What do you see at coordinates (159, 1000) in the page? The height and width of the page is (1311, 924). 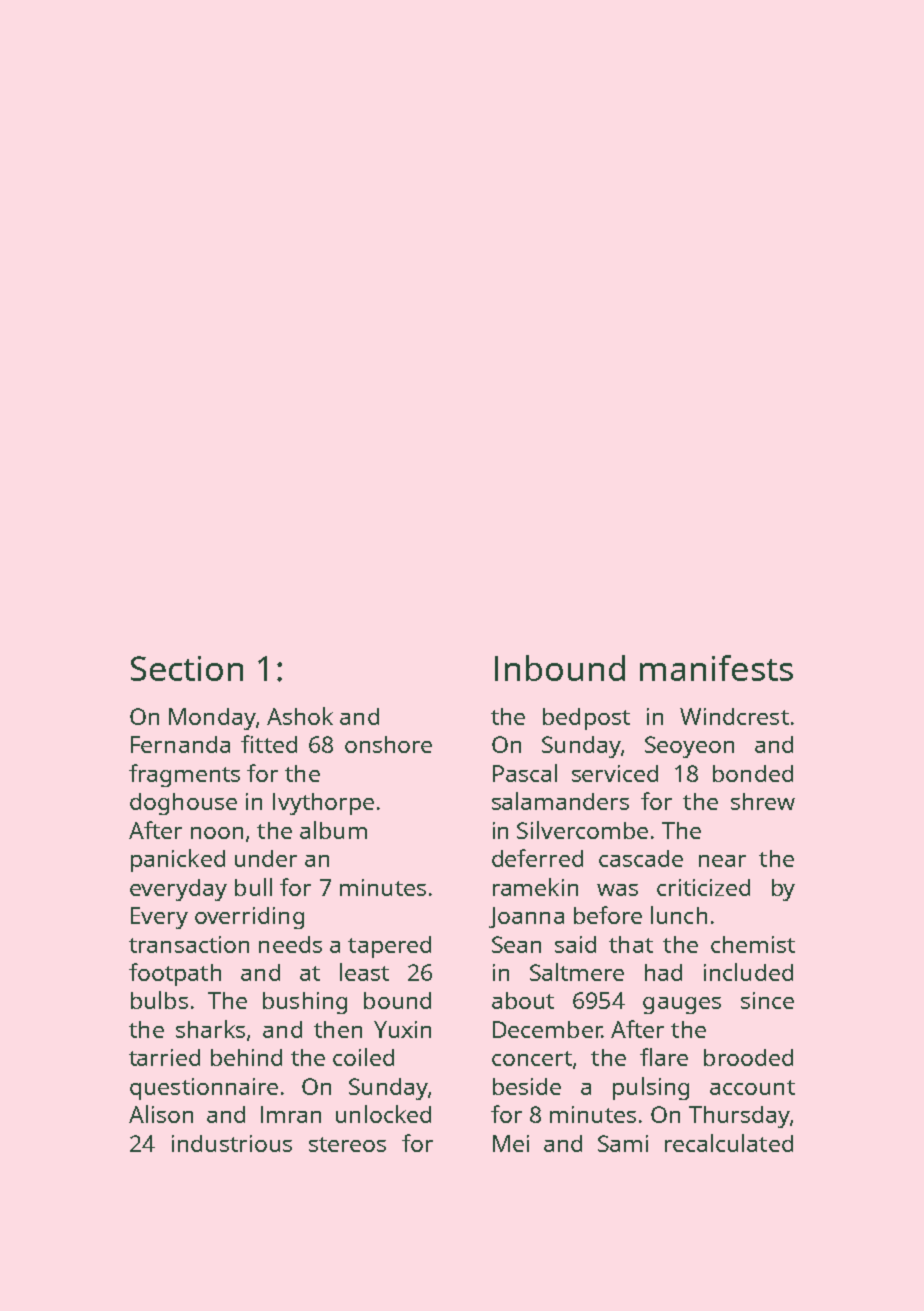 I see `bulbs` at bounding box center [159, 1000].
